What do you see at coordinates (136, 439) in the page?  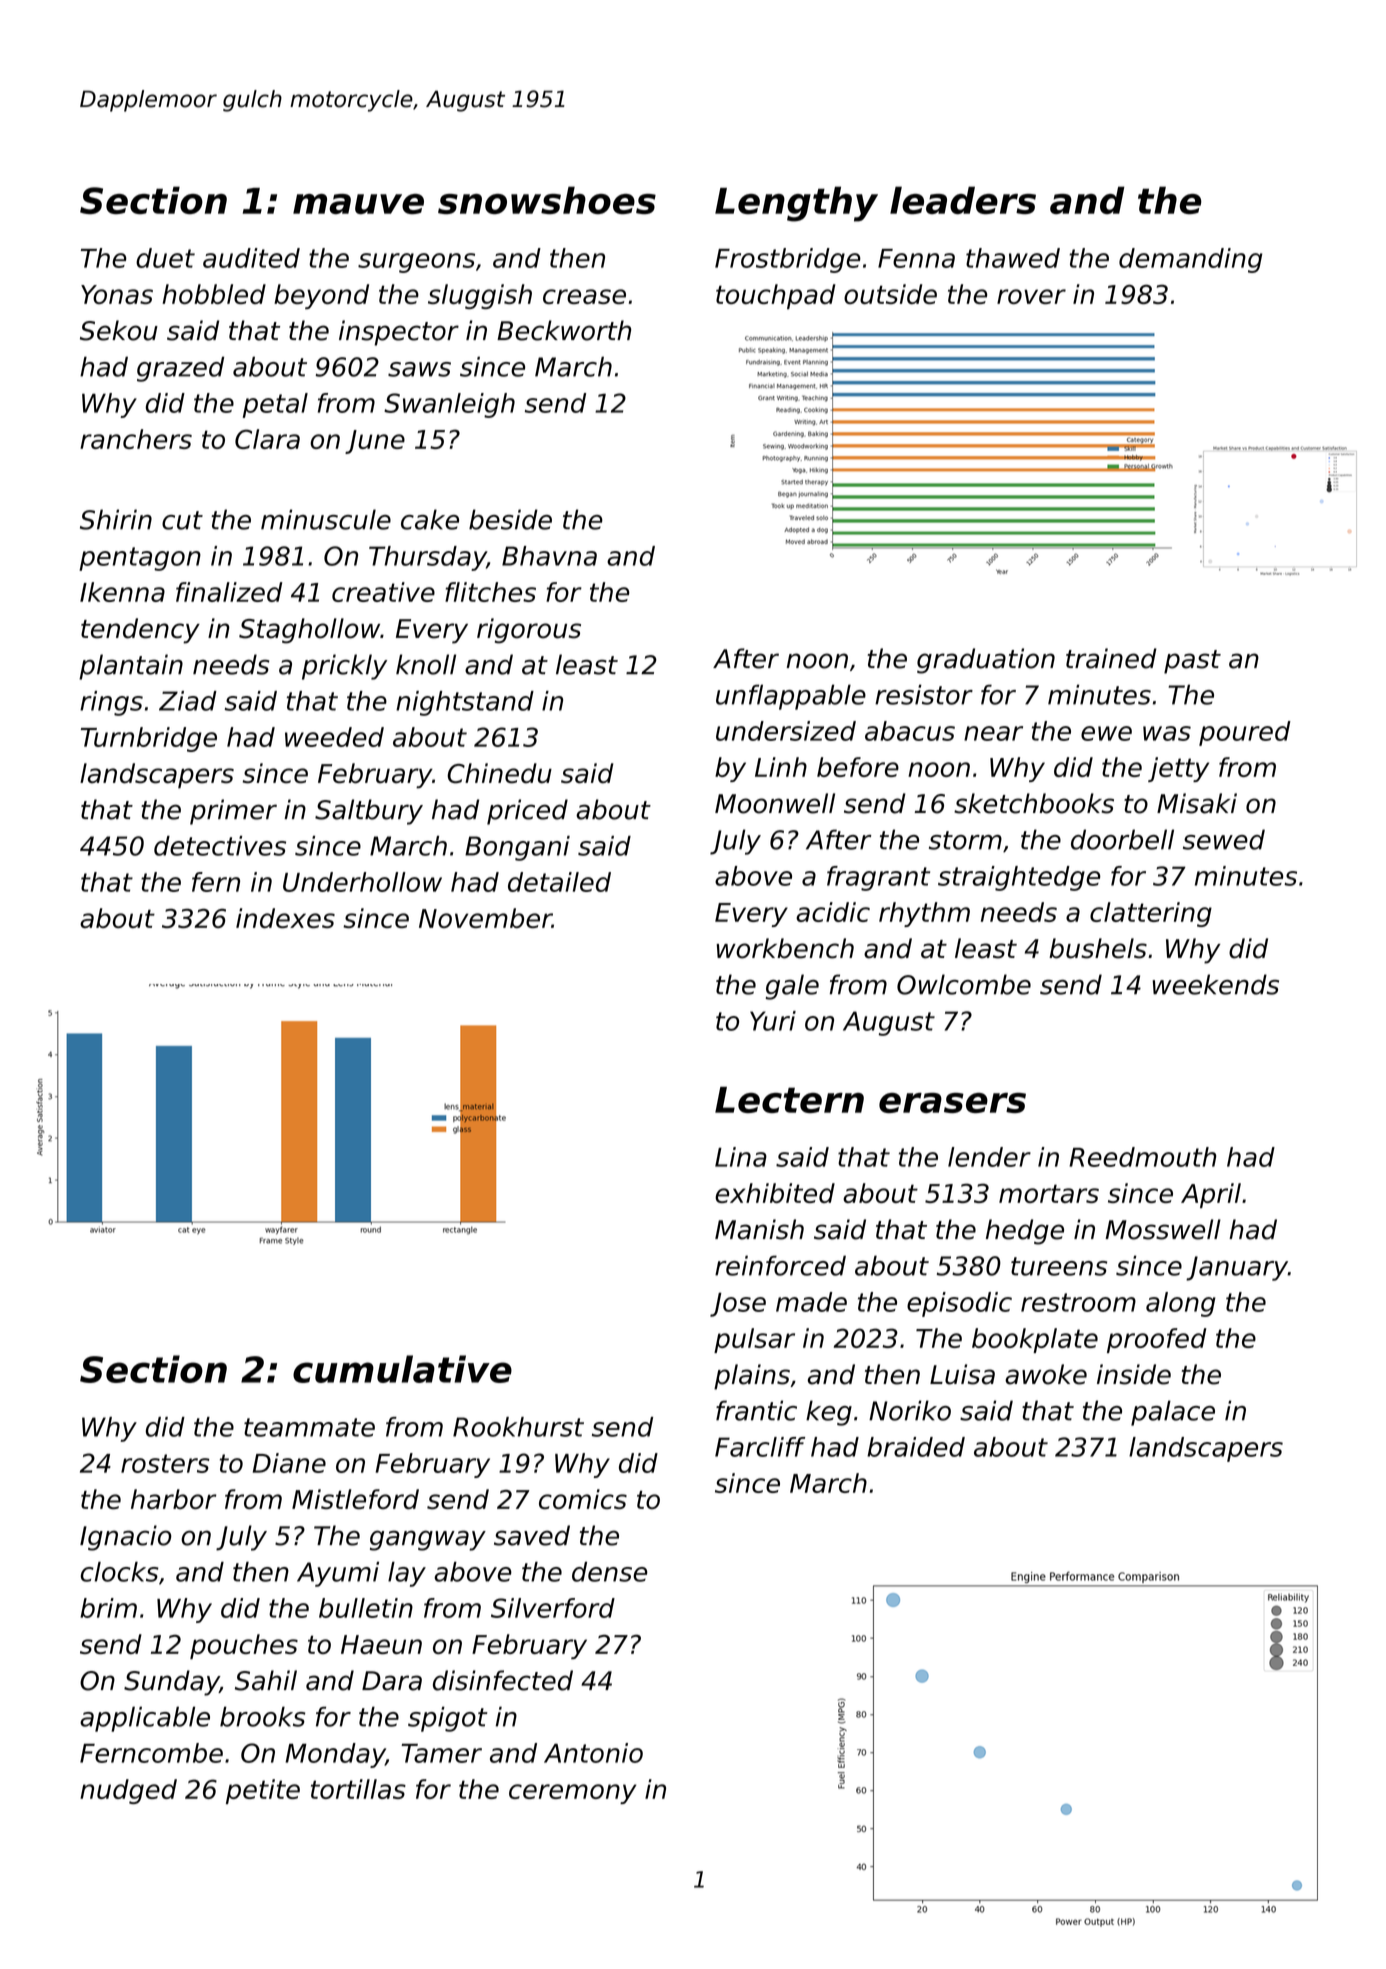 I see `ranchers` at bounding box center [136, 439].
